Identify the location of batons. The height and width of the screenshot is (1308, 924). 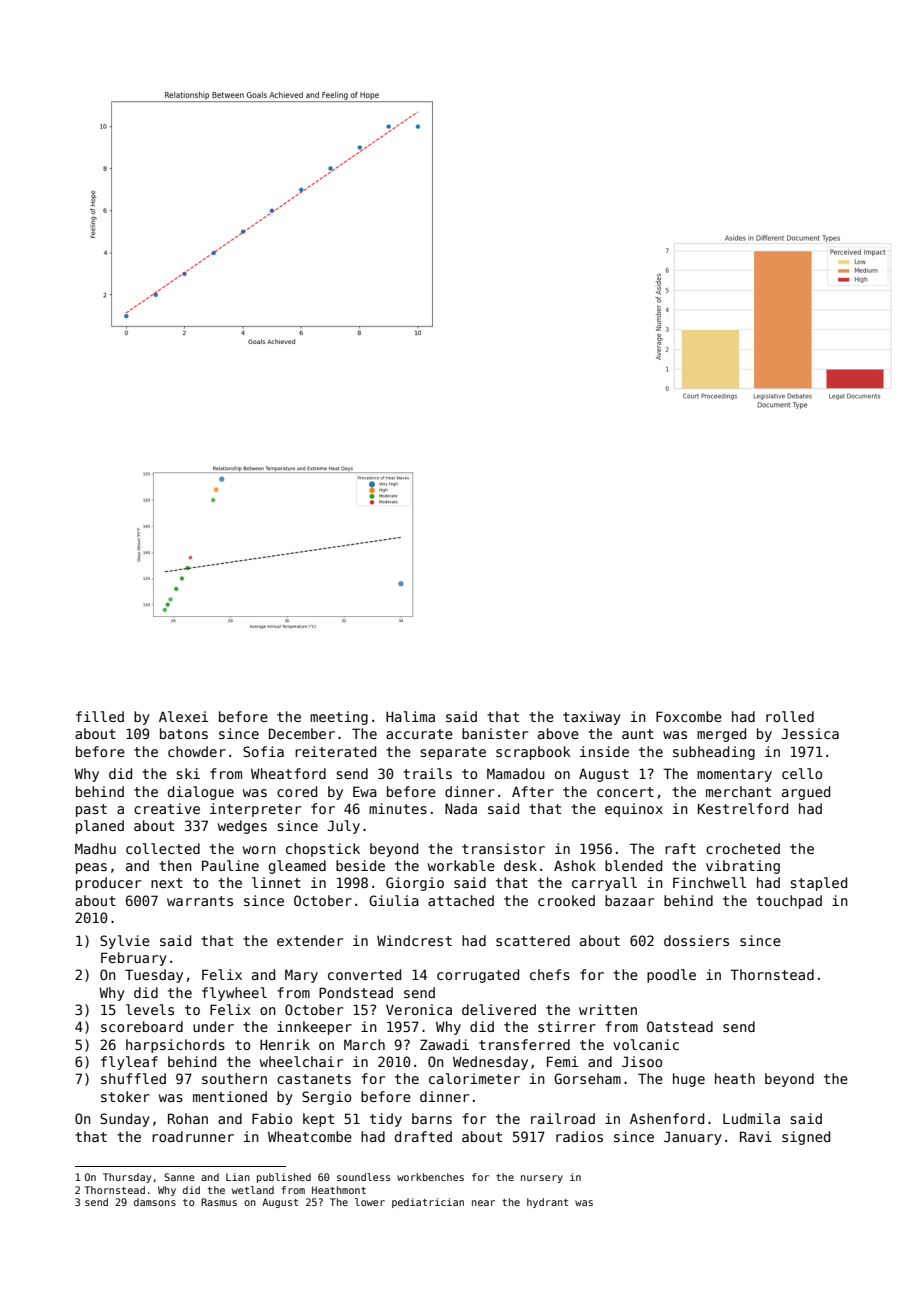
(184, 733).
